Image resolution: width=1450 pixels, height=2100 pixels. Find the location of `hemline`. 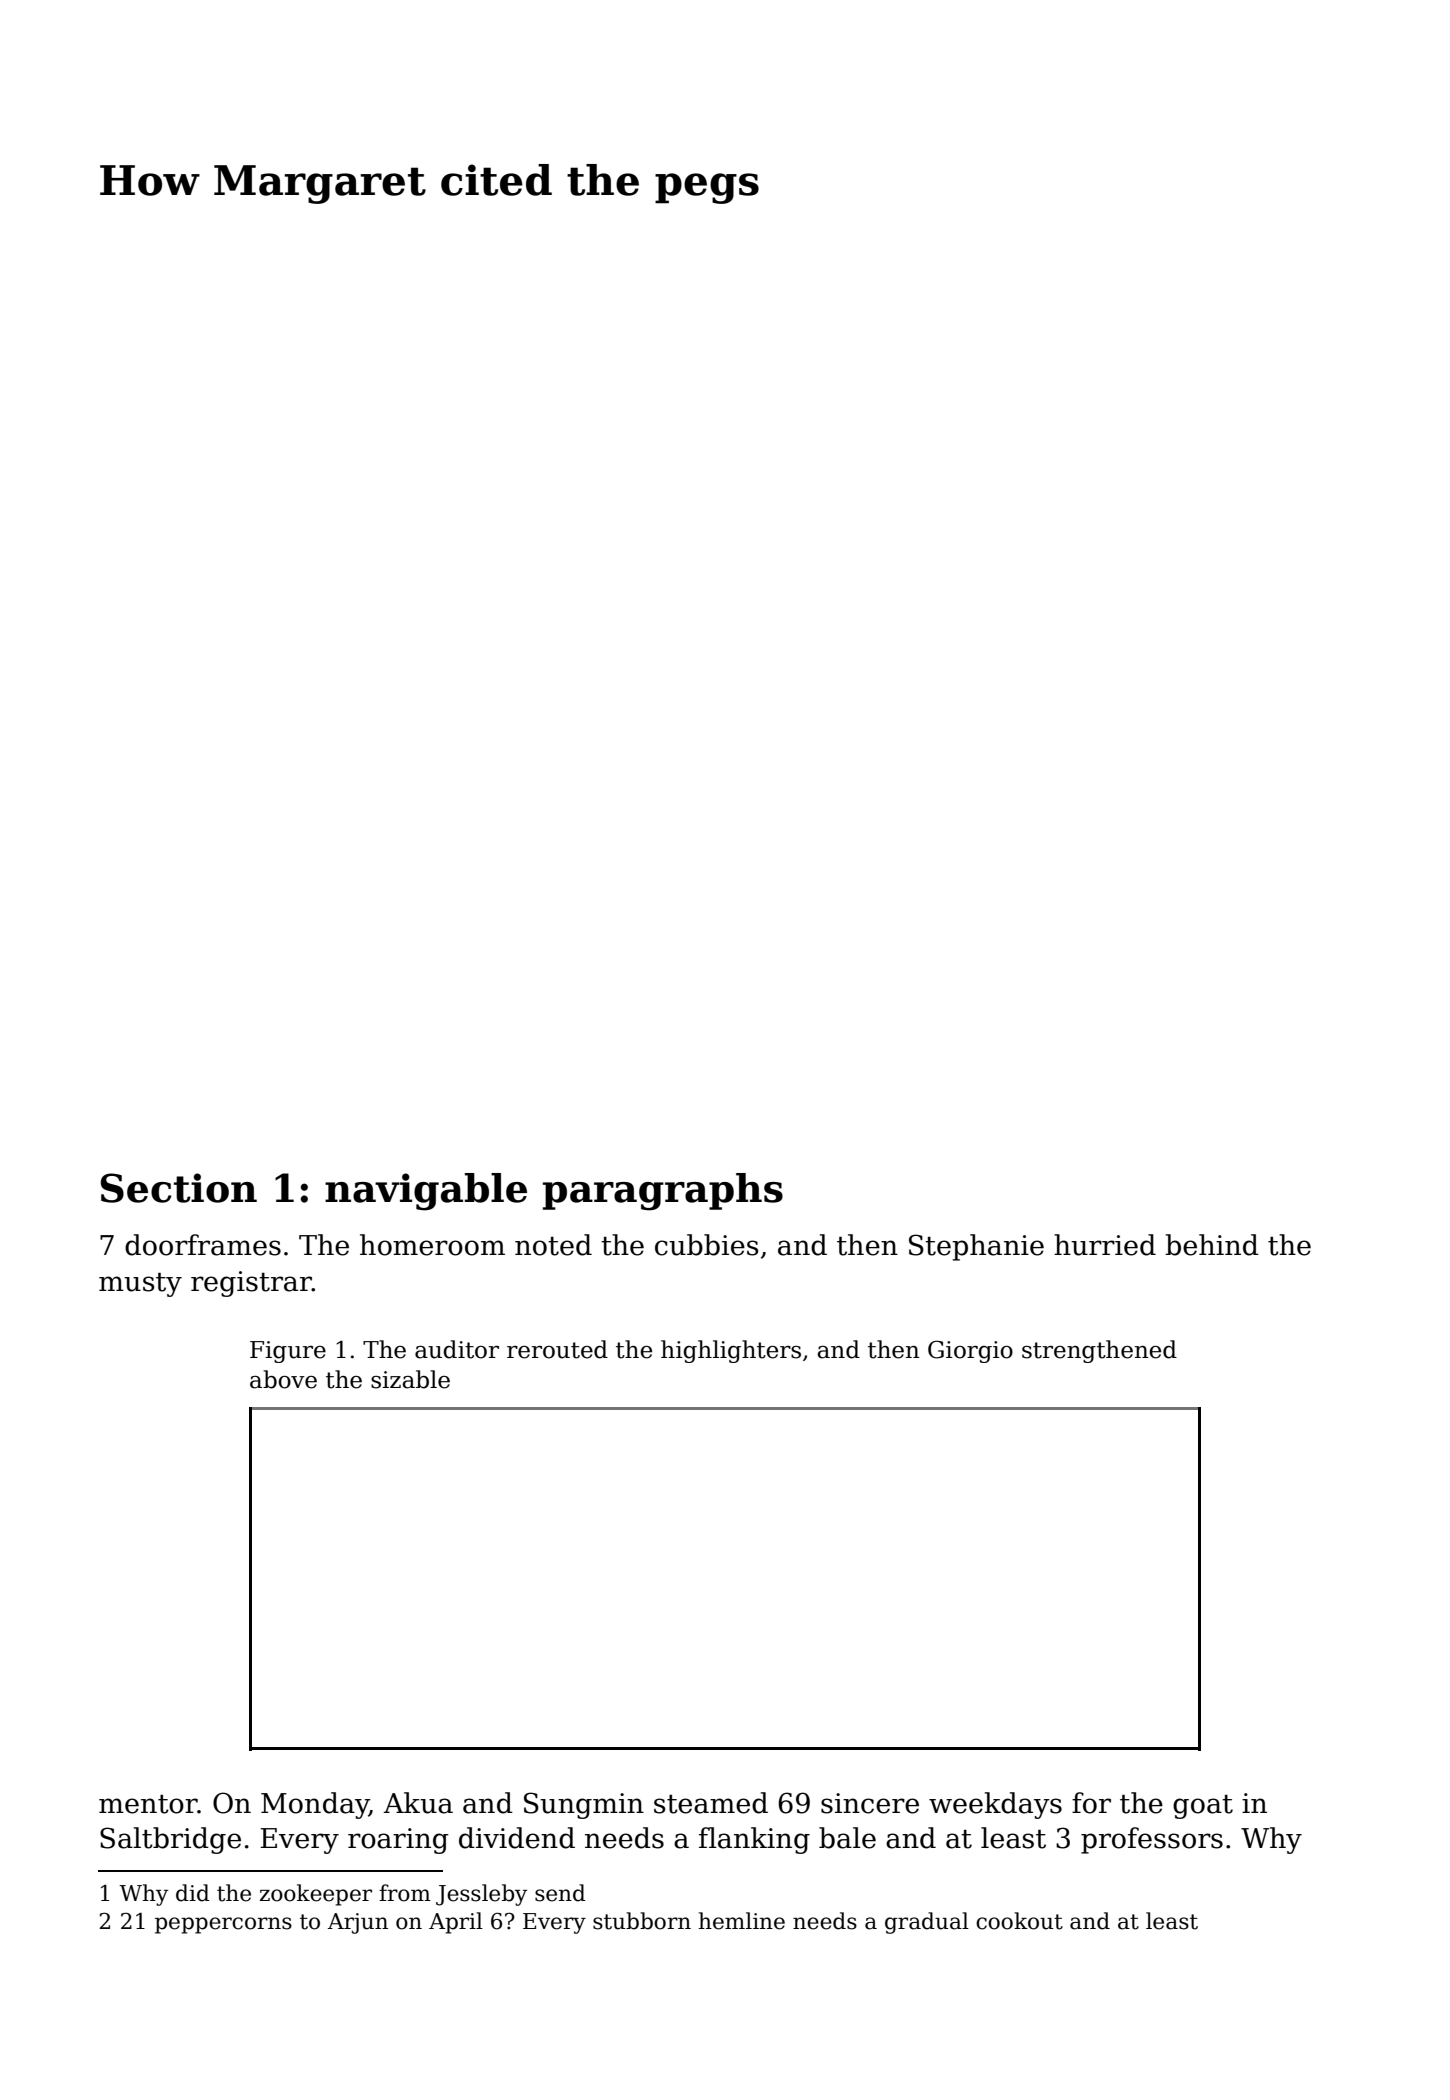

hemline is located at coordinates (742, 1921).
